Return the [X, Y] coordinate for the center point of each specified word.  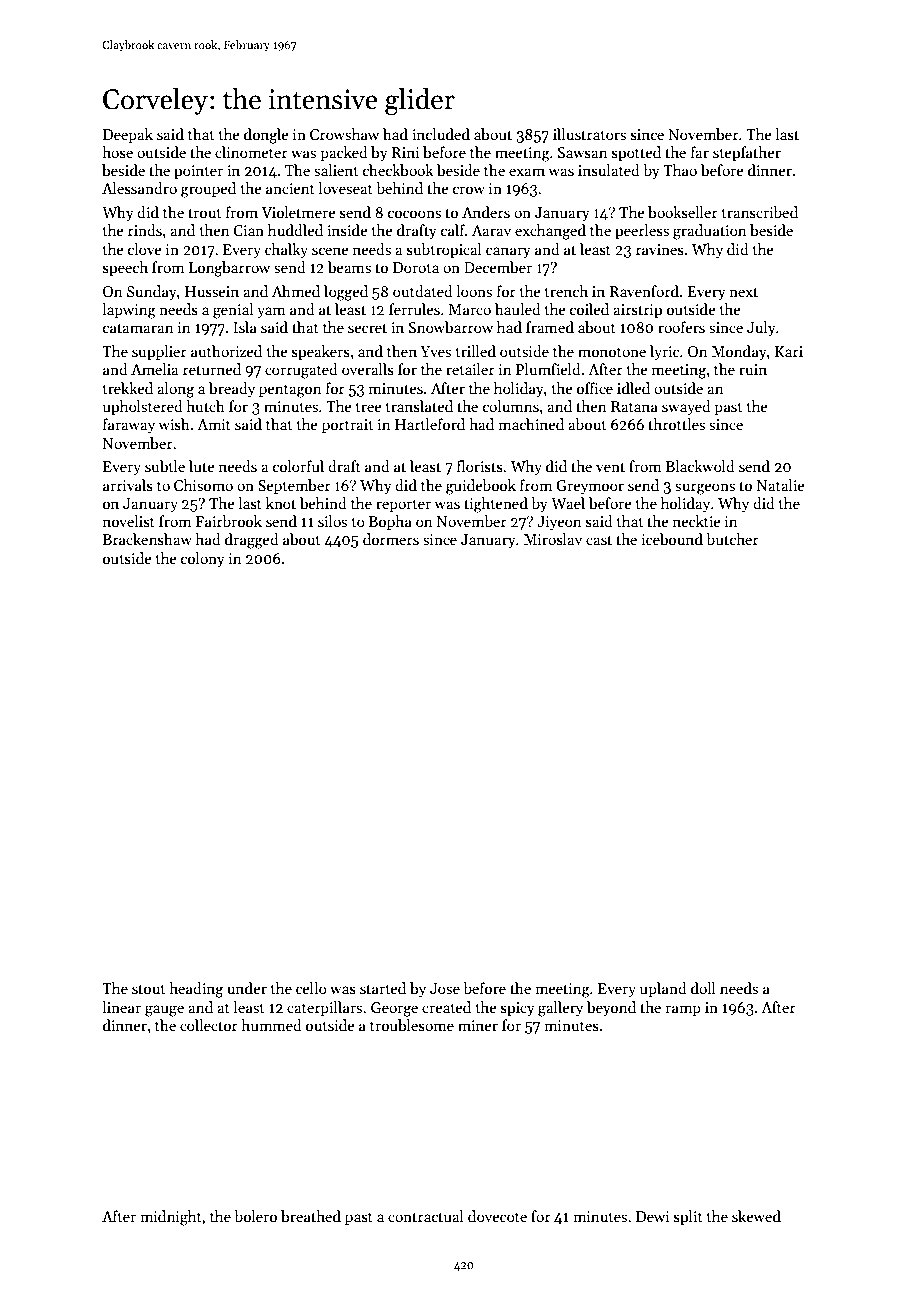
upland [663, 989]
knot [281, 503]
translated [419, 406]
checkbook [398, 170]
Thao [680, 170]
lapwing [129, 311]
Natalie [781, 485]
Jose [445, 988]
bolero [255, 1216]
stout [149, 989]
